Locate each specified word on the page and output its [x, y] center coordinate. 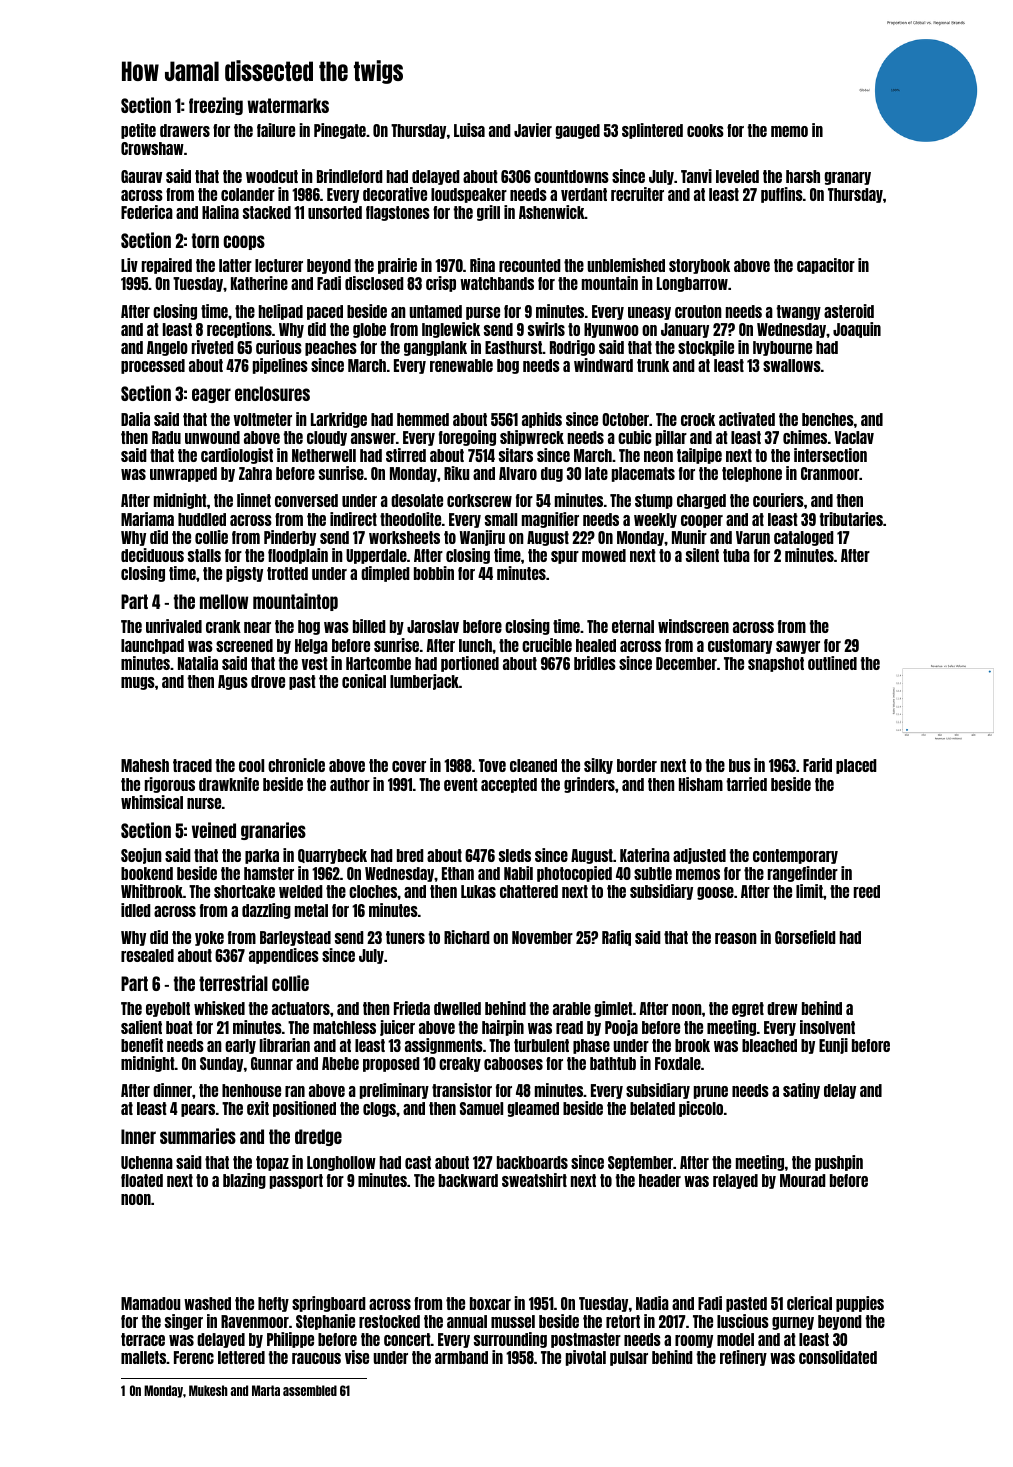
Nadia [652, 1303]
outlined [832, 663]
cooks [705, 130]
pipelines [280, 366]
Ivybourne [782, 348]
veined [214, 830]
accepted [509, 785]
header [660, 1180]
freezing [216, 106]
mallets [143, 1357]
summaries [198, 1136]
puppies [860, 1304]
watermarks [288, 105]
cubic [635, 437]
